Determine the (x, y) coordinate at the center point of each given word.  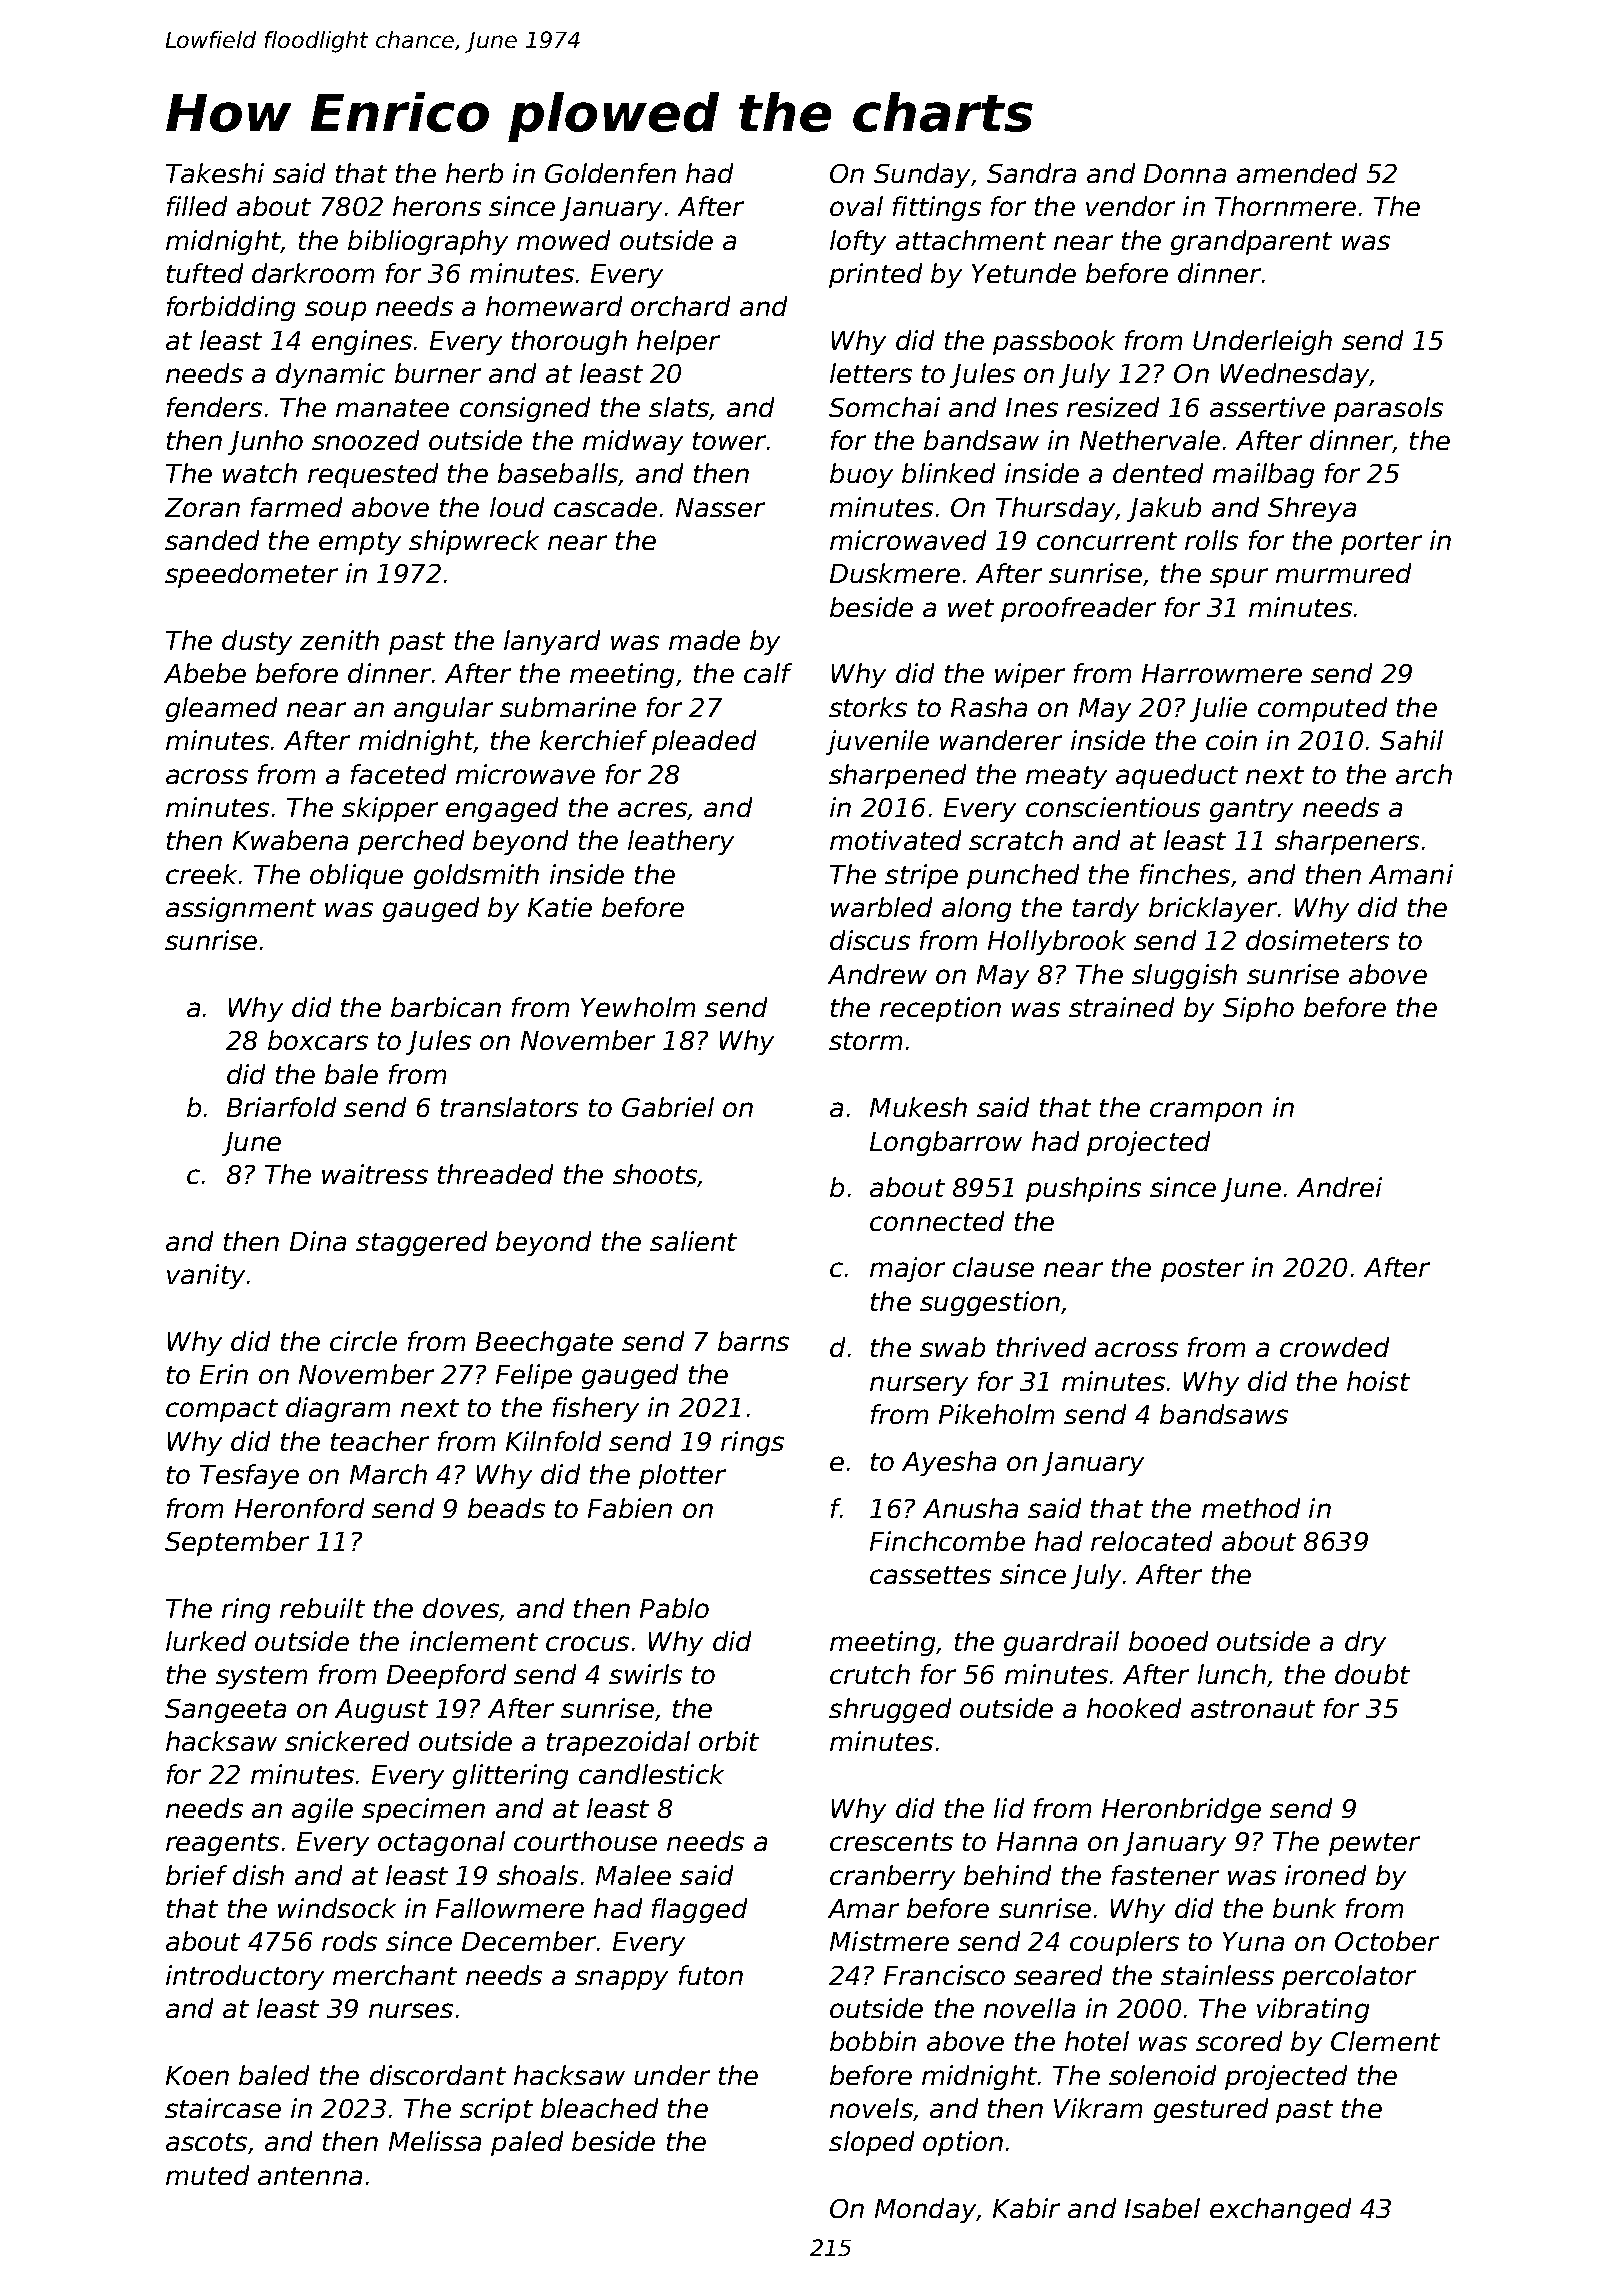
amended (1297, 173)
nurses (411, 2010)
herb (474, 173)
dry (1365, 1643)
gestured (1211, 2110)
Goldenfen (610, 173)
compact (222, 1410)
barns (753, 1341)
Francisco (944, 1975)
